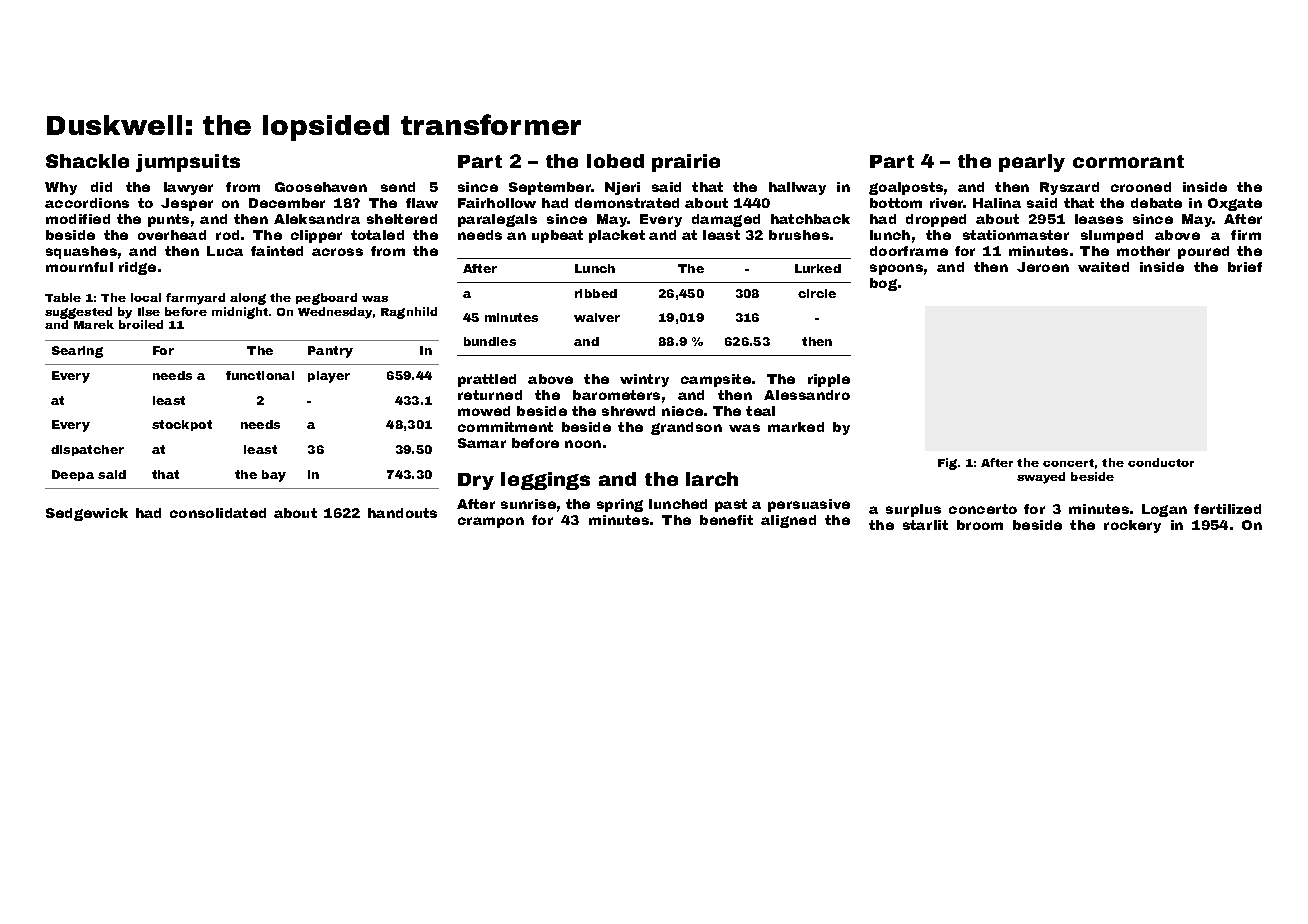 The height and width of the screenshot is (924, 1308). Describe the element at coordinates (818, 268) in the screenshot. I see `Lurked` at that location.
